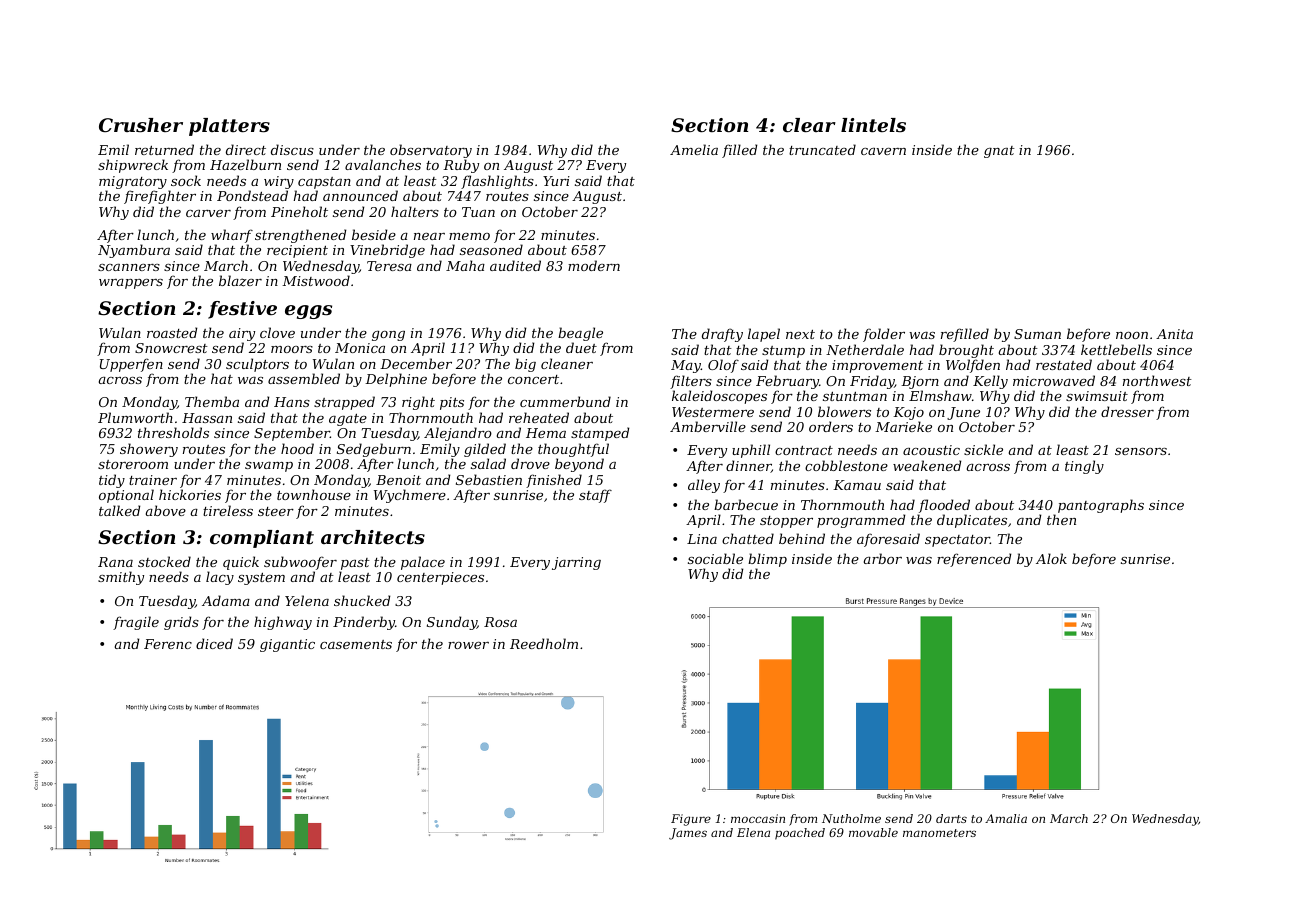  Describe the element at coordinates (356, 644) in the image. I see `casements` at that location.
